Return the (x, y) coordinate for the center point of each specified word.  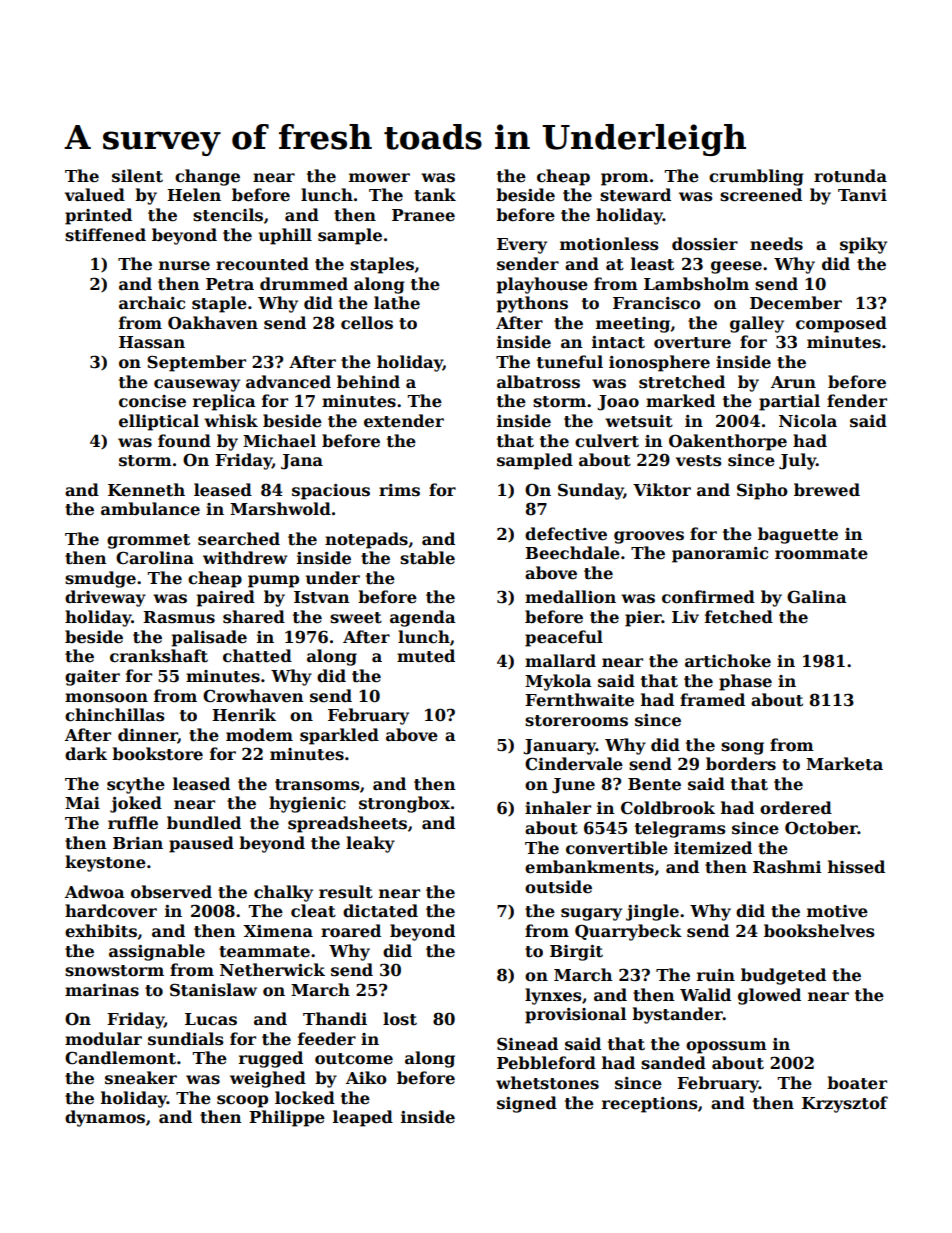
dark (86, 753)
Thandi (335, 1019)
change (207, 177)
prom (625, 179)
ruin (716, 975)
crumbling (756, 177)
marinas (102, 990)
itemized (713, 848)
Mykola (558, 682)
